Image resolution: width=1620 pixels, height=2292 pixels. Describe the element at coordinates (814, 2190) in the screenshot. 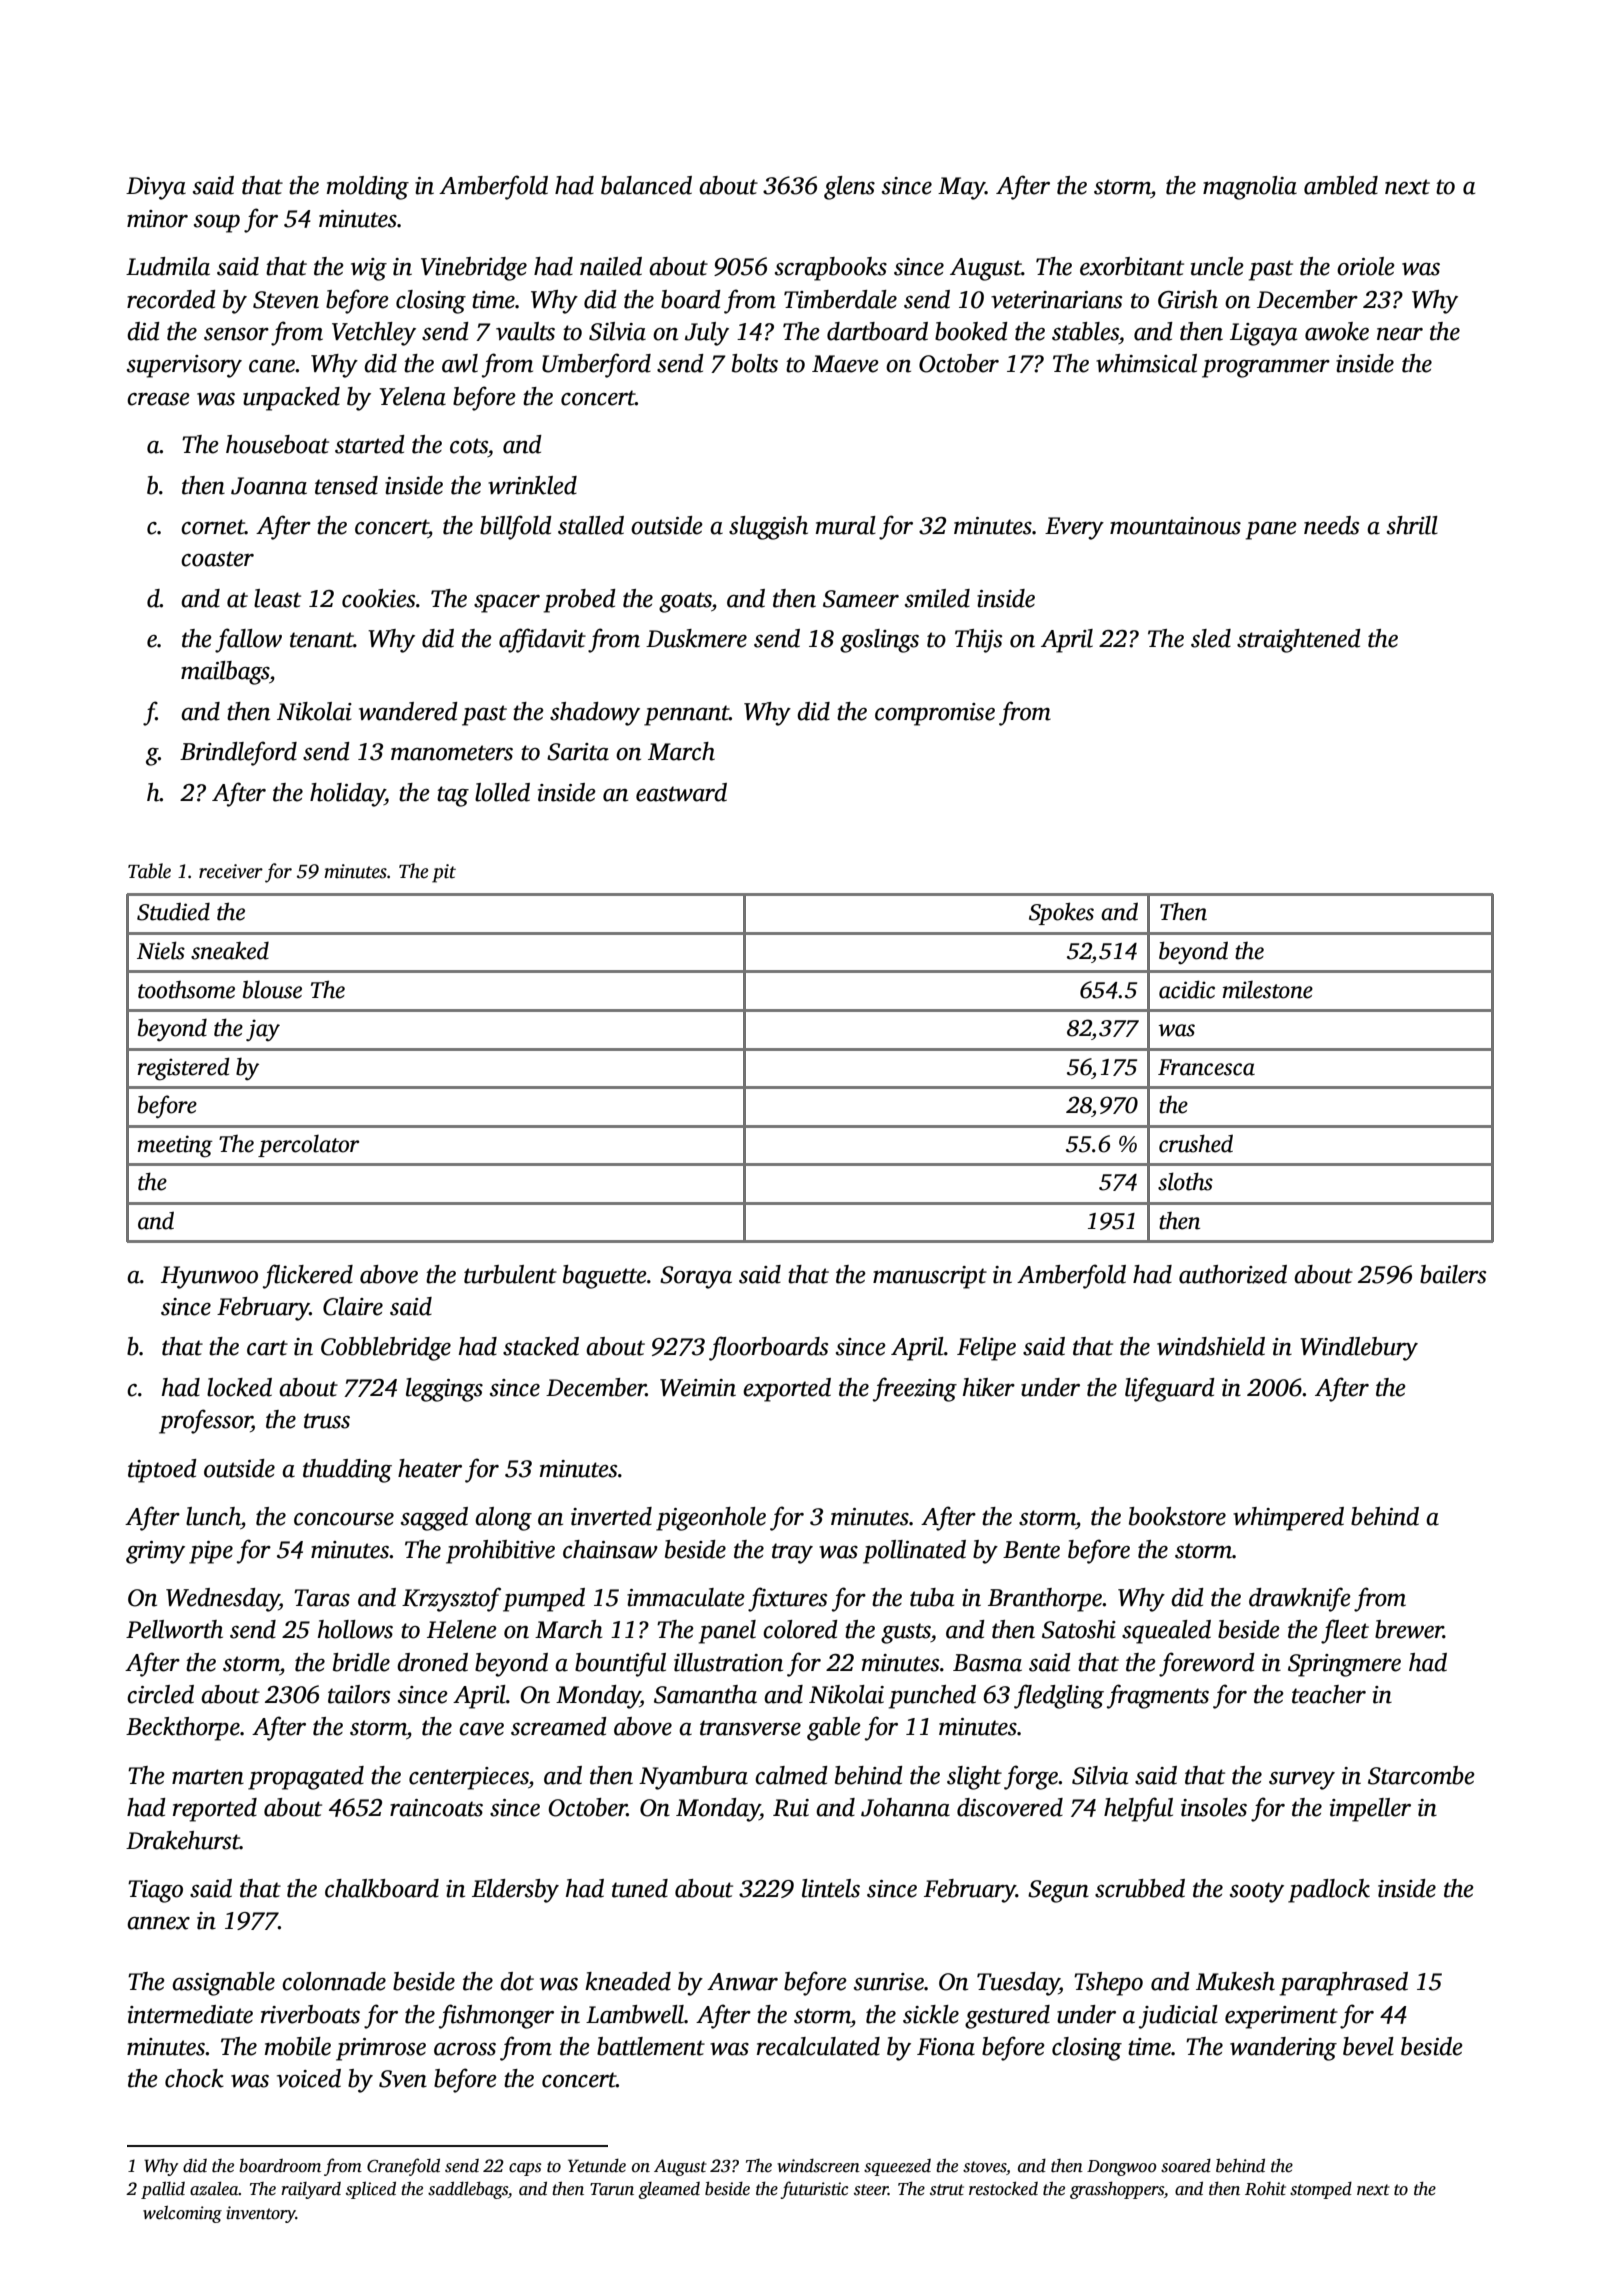

I see `futuristic` at that location.
